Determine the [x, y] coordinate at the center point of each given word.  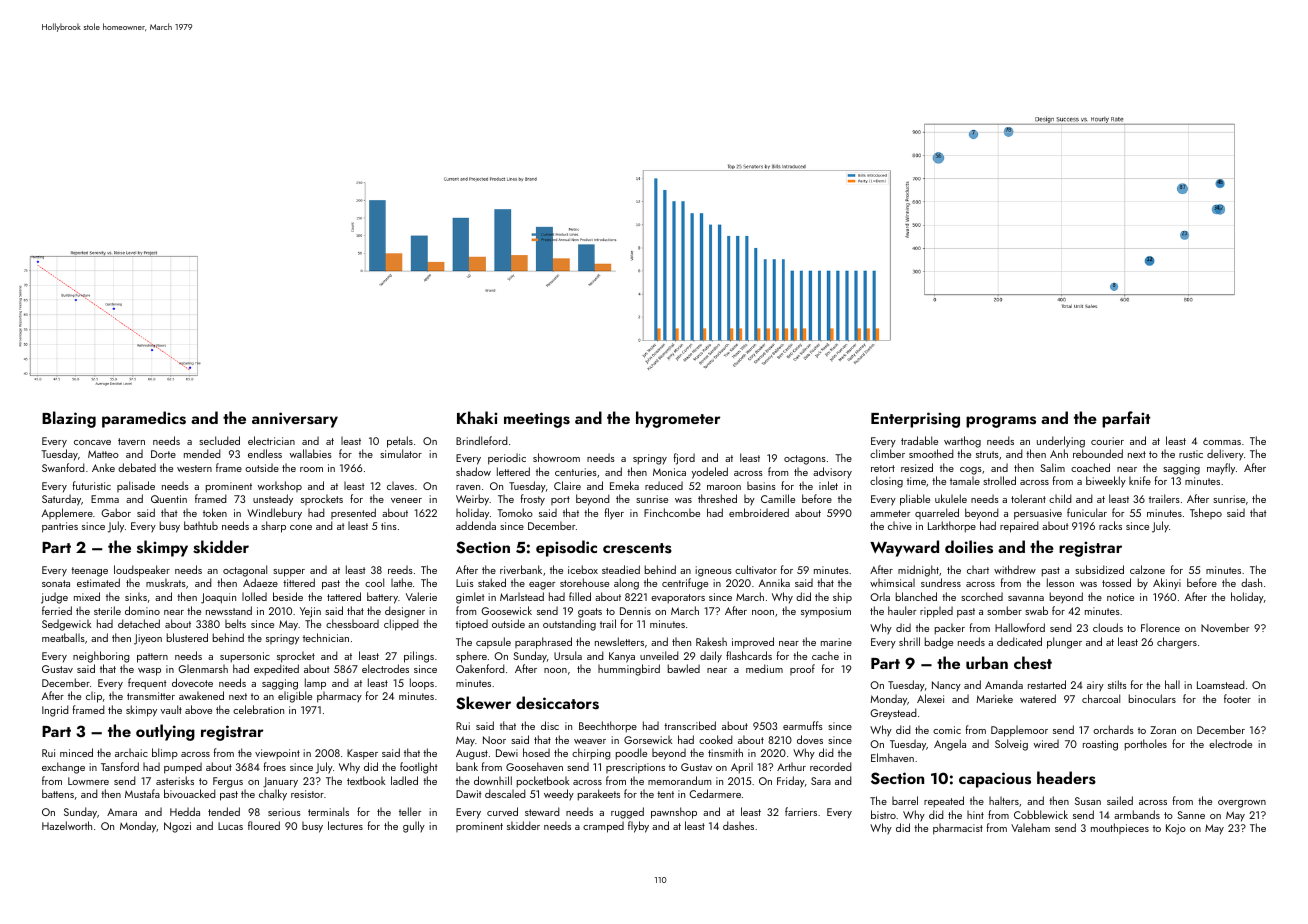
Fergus [228, 782]
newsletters [619, 641]
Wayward [904, 548]
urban [987, 662]
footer [1237, 698]
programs [1001, 422]
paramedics [144, 419]
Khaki [477, 417]
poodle [631, 754]
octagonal [245, 571]
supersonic [245, 657]
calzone [1147, 569]
